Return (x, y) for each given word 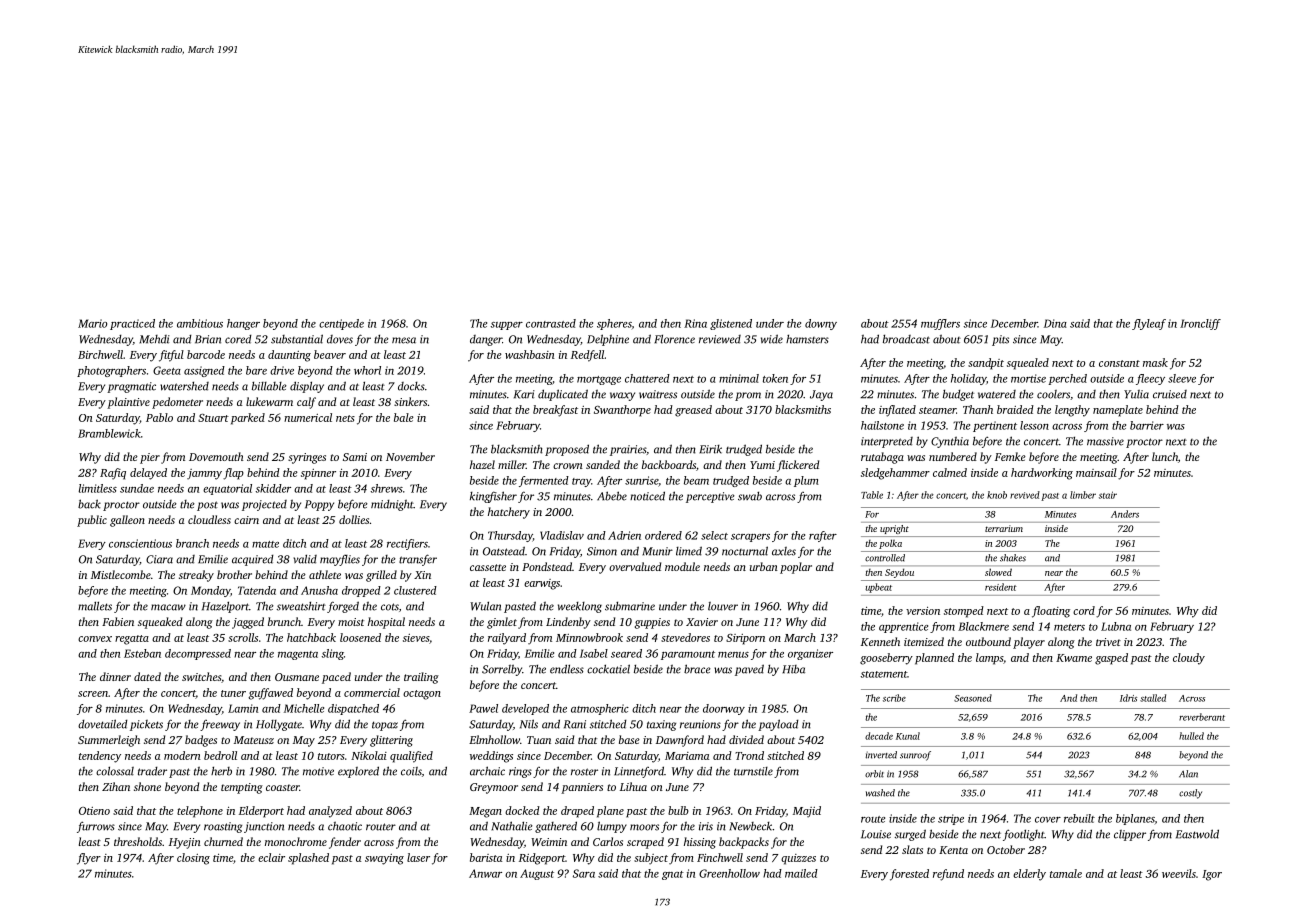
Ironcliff (1200, 324)
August (537, 874)
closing (193, 859)
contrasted (551, 323)
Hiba (793, 669)
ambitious (200, 323)
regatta (132, 640)
